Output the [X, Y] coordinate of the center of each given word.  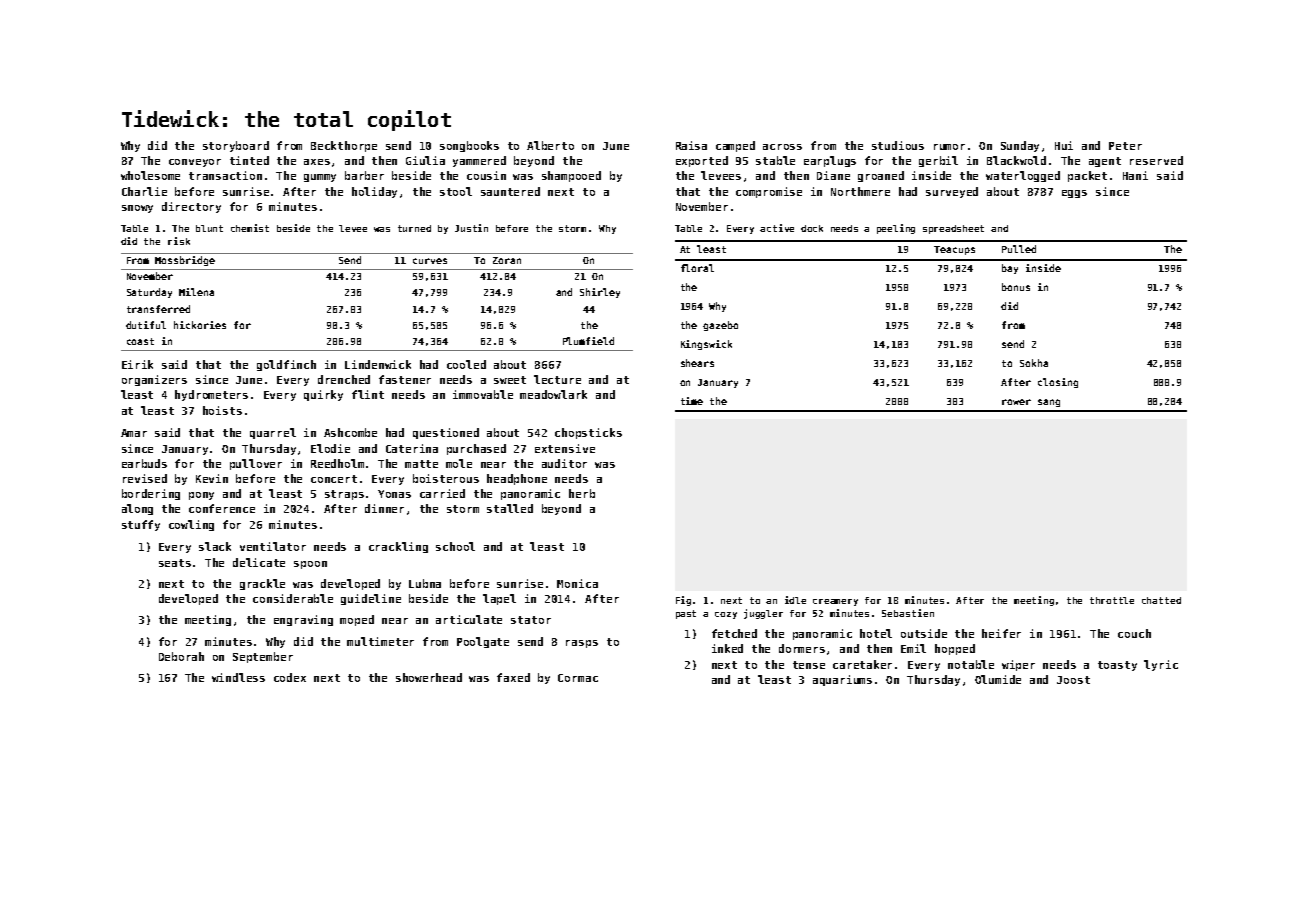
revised [145, 478]
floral [697, 268]
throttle [1112, 600]
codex [290, 677]
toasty [1117, 666]
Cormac [578, 678]
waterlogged [1023, 176]
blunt [209, 228]
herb [582, 493]
